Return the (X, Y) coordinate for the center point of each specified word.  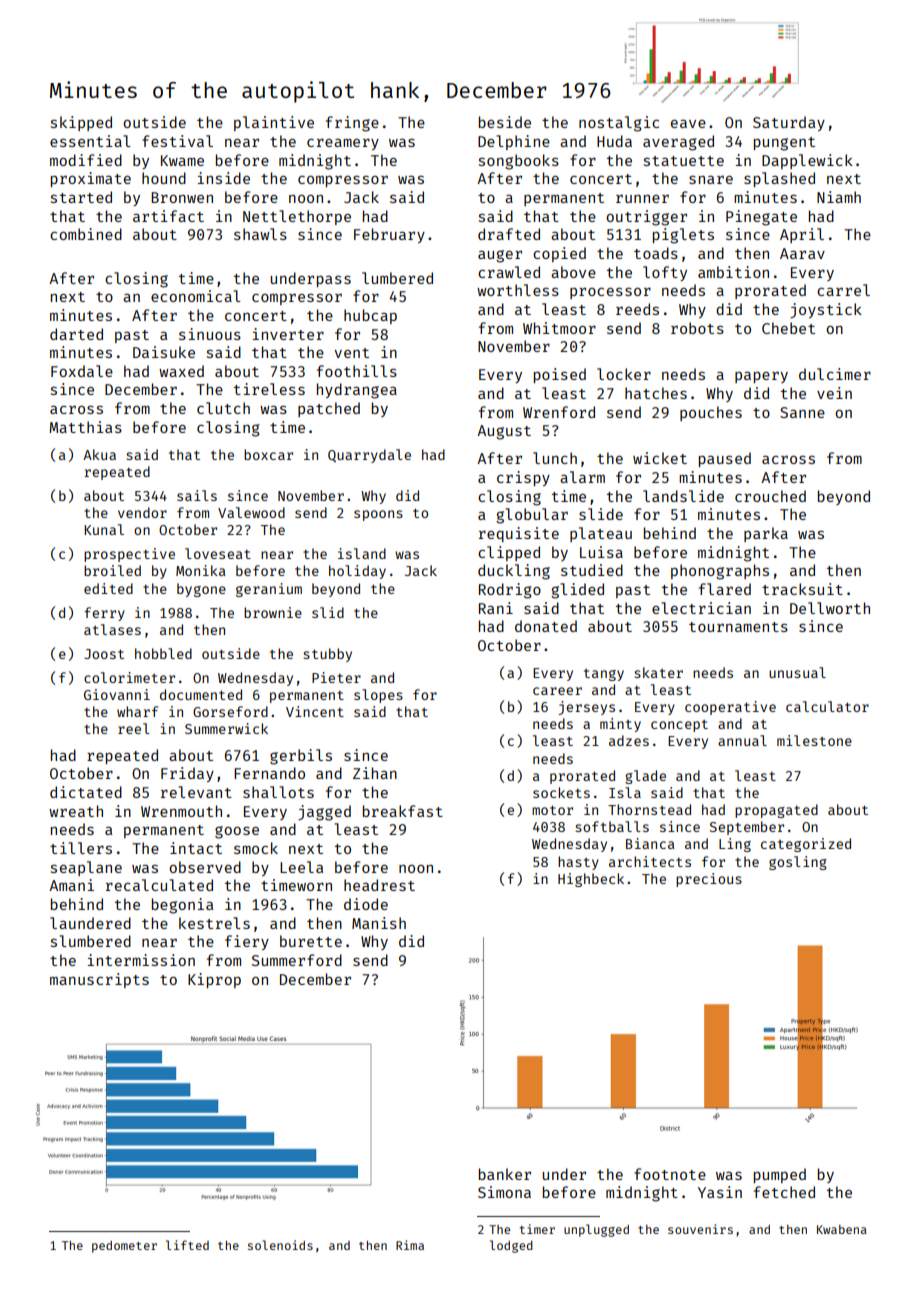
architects (650, 861)
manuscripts (99, 980)
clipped (509, 553)
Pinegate (761, 218)
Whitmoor (559, 328)
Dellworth (830, 608)
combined (86, 234)
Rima (410, 1245)
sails (197, 495)
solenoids (280, 1245)
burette (311, 941)
